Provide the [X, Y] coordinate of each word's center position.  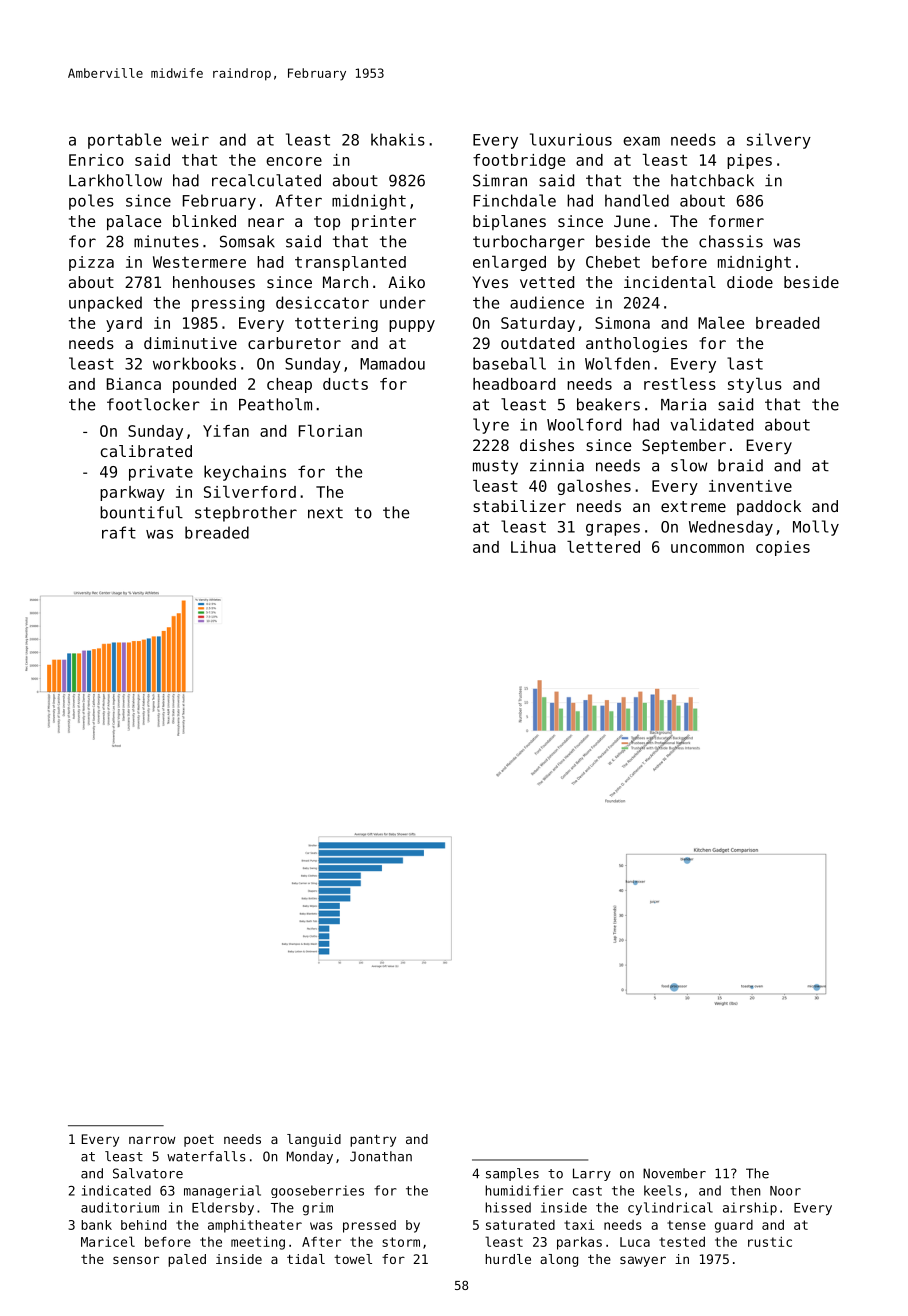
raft [119, 532]
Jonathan [381, 1156]
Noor [785, 1191]
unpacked [105, 304]
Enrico [96, 160]
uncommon [707, 548]
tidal [306, 1259]
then [745, 1190]
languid [314, 1140]
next [325, 513]
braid [740, 465]
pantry [373, 1141]
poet [199, 1141]
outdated [537, 343]
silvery [779, 141]
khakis [398, 139]
